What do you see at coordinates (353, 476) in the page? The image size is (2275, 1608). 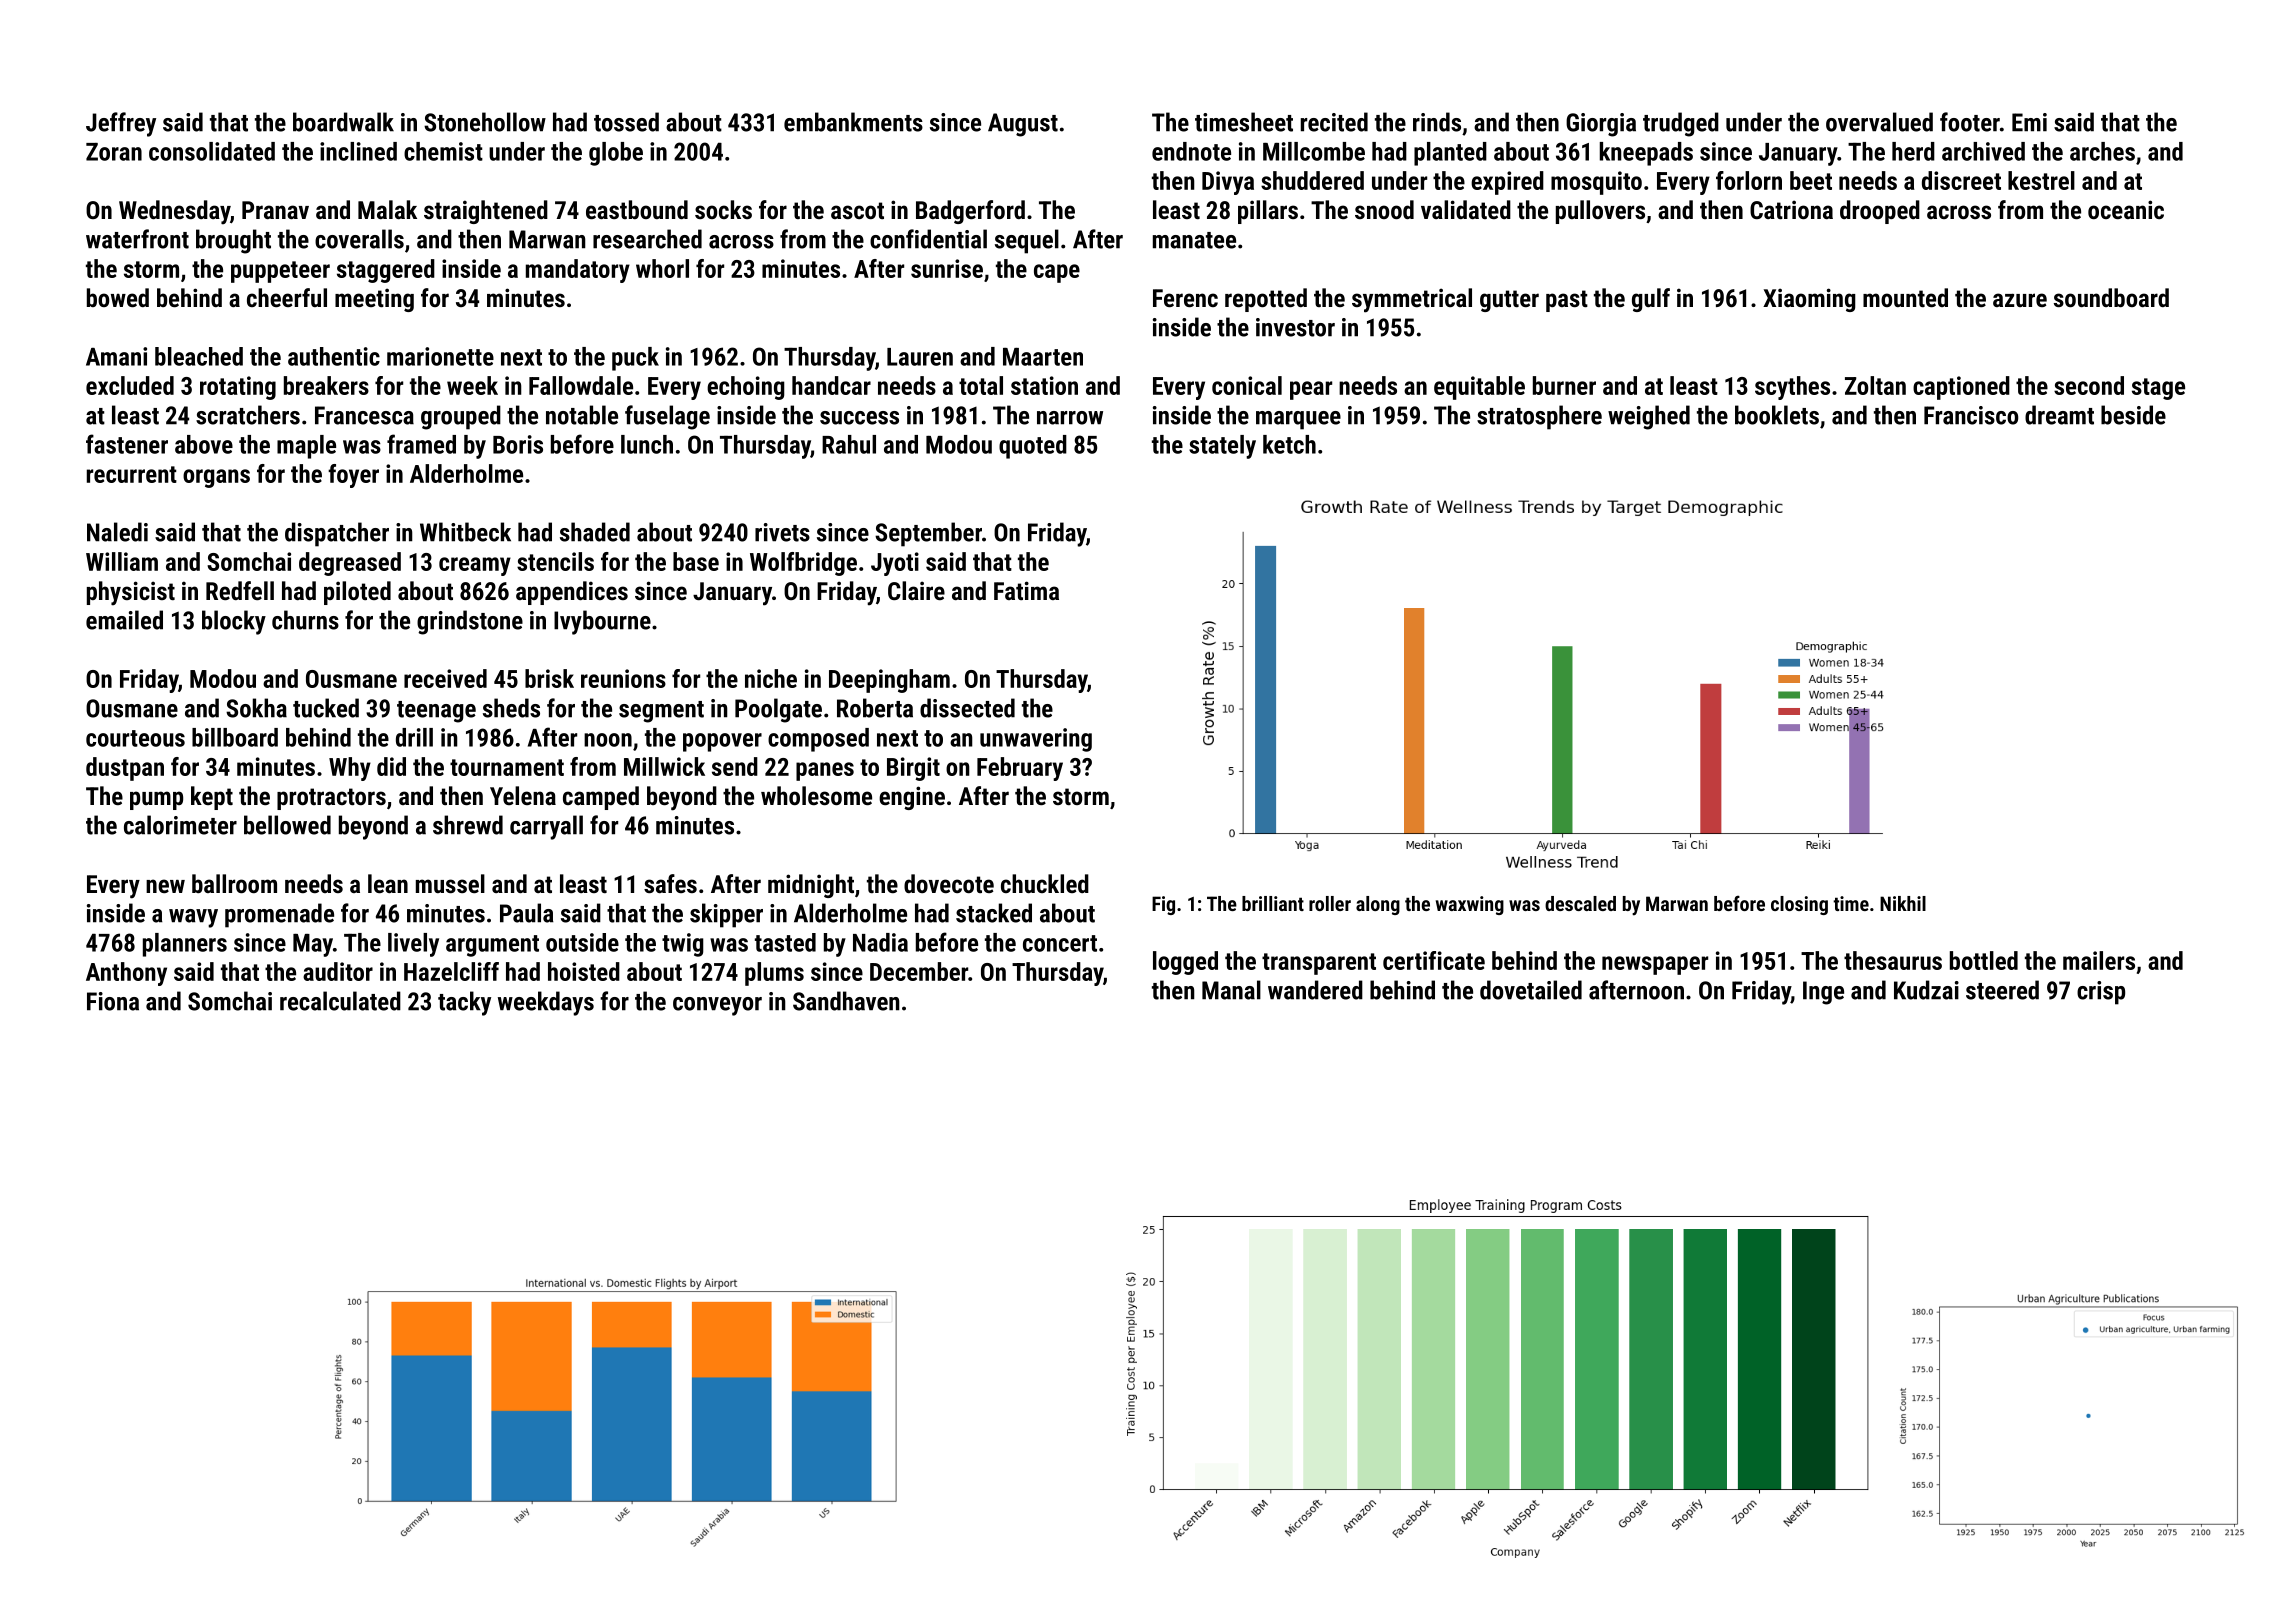 I see `foyer` at bounding box center [353, 476].
